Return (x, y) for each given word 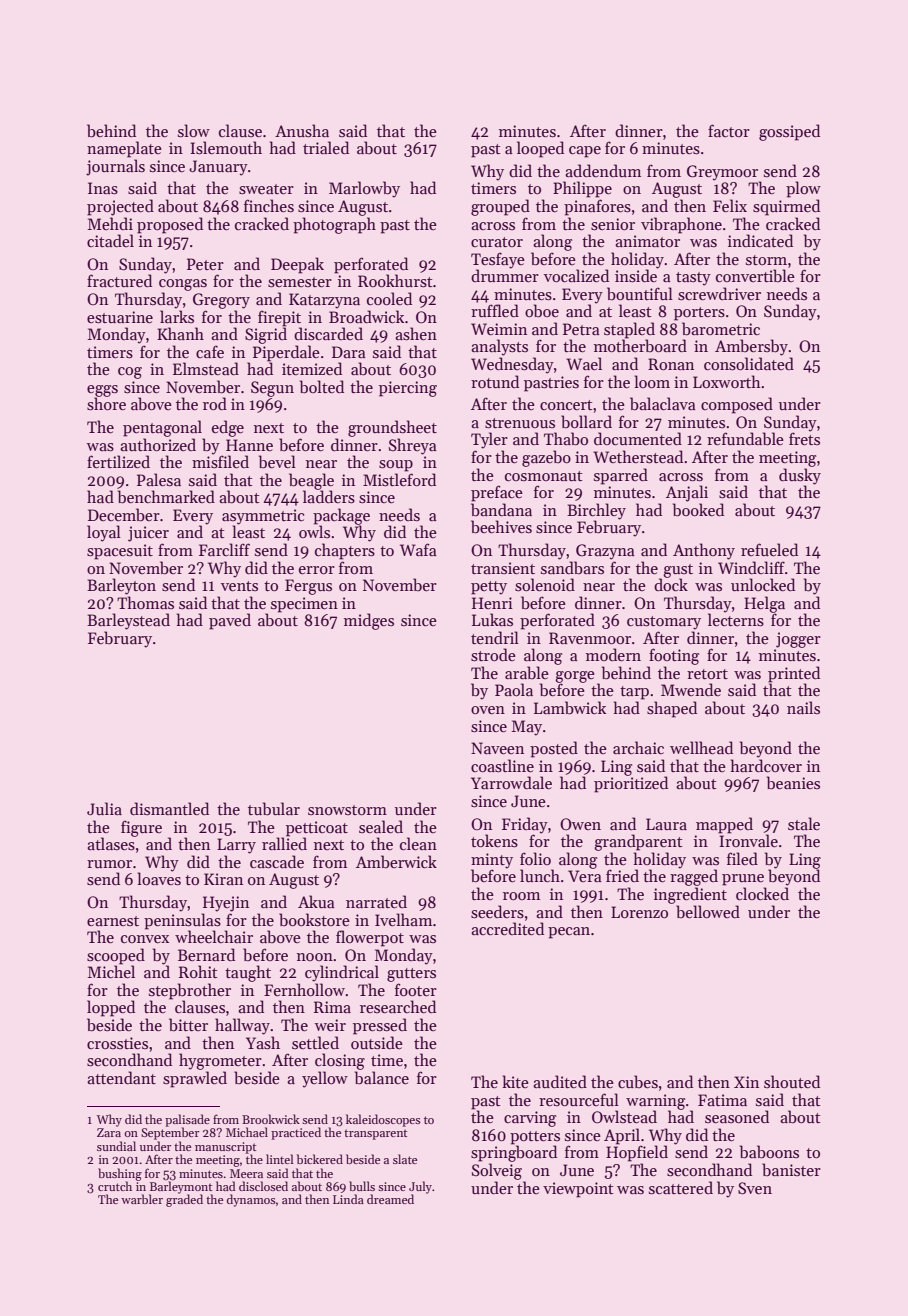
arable (527, 672)
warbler (142, 1199)
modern (613, 655)
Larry (236, 846)
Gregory (221, 301)
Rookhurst (395, 281)
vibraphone (681, 225)
